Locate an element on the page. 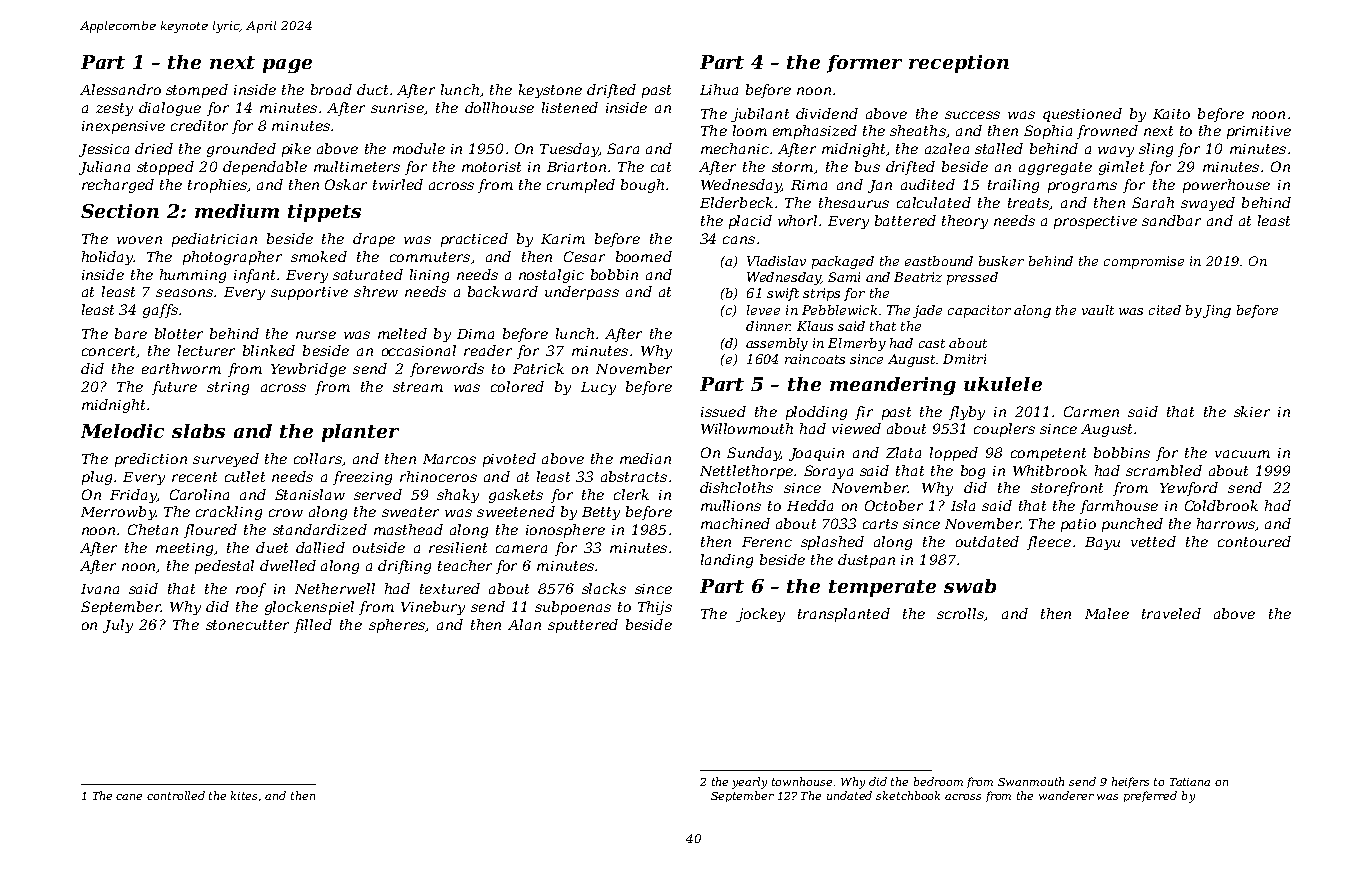 The image size is (1372, 887). scrolls is located at coordinates (960, 613).
